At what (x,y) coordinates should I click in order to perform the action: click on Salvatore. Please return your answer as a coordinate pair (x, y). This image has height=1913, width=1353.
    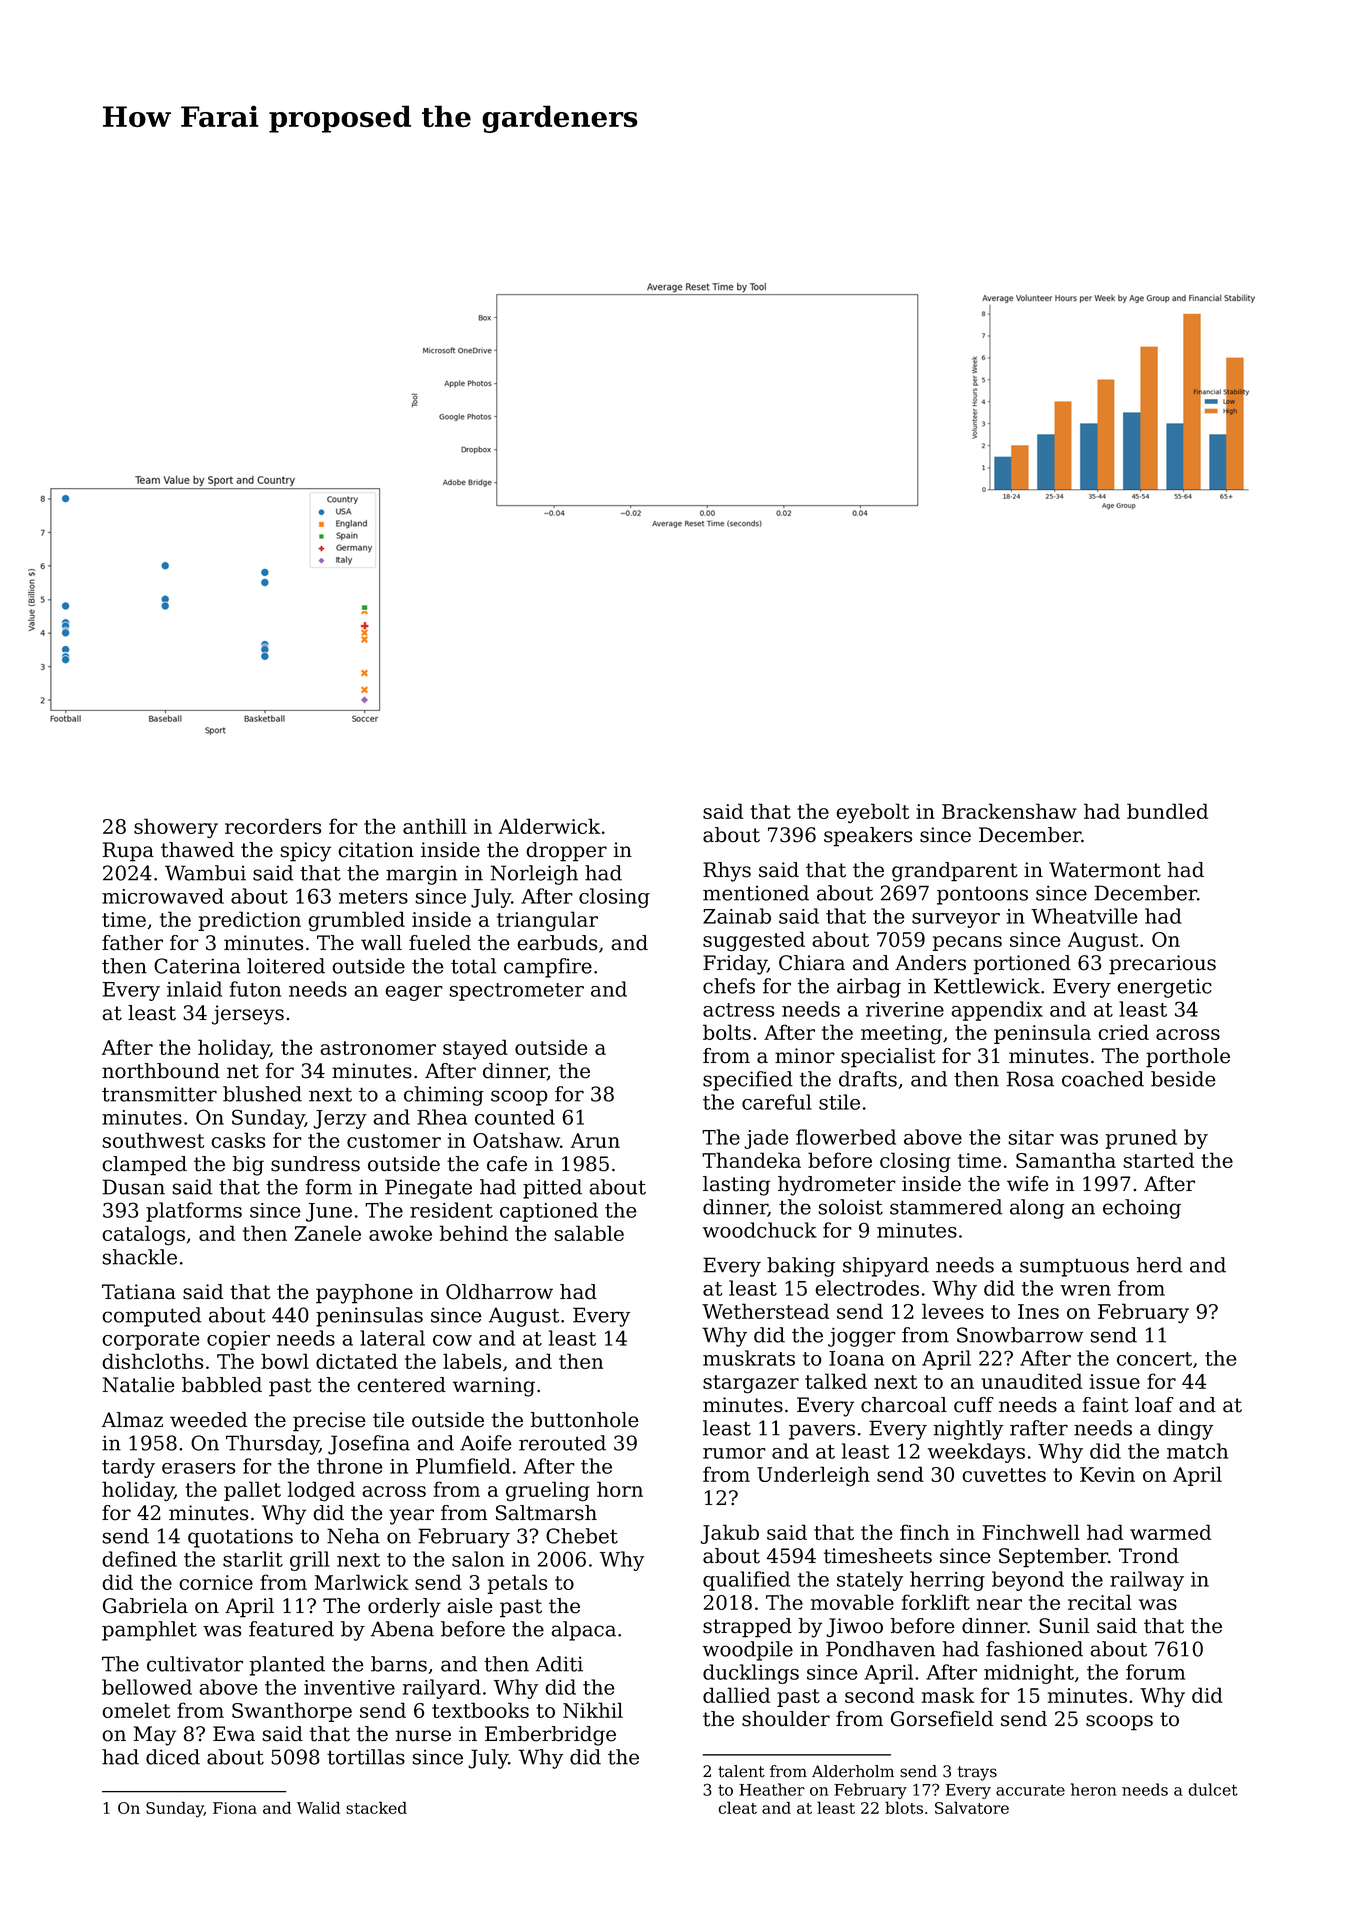
    Looking at the image, I should click on (972, 1807).
